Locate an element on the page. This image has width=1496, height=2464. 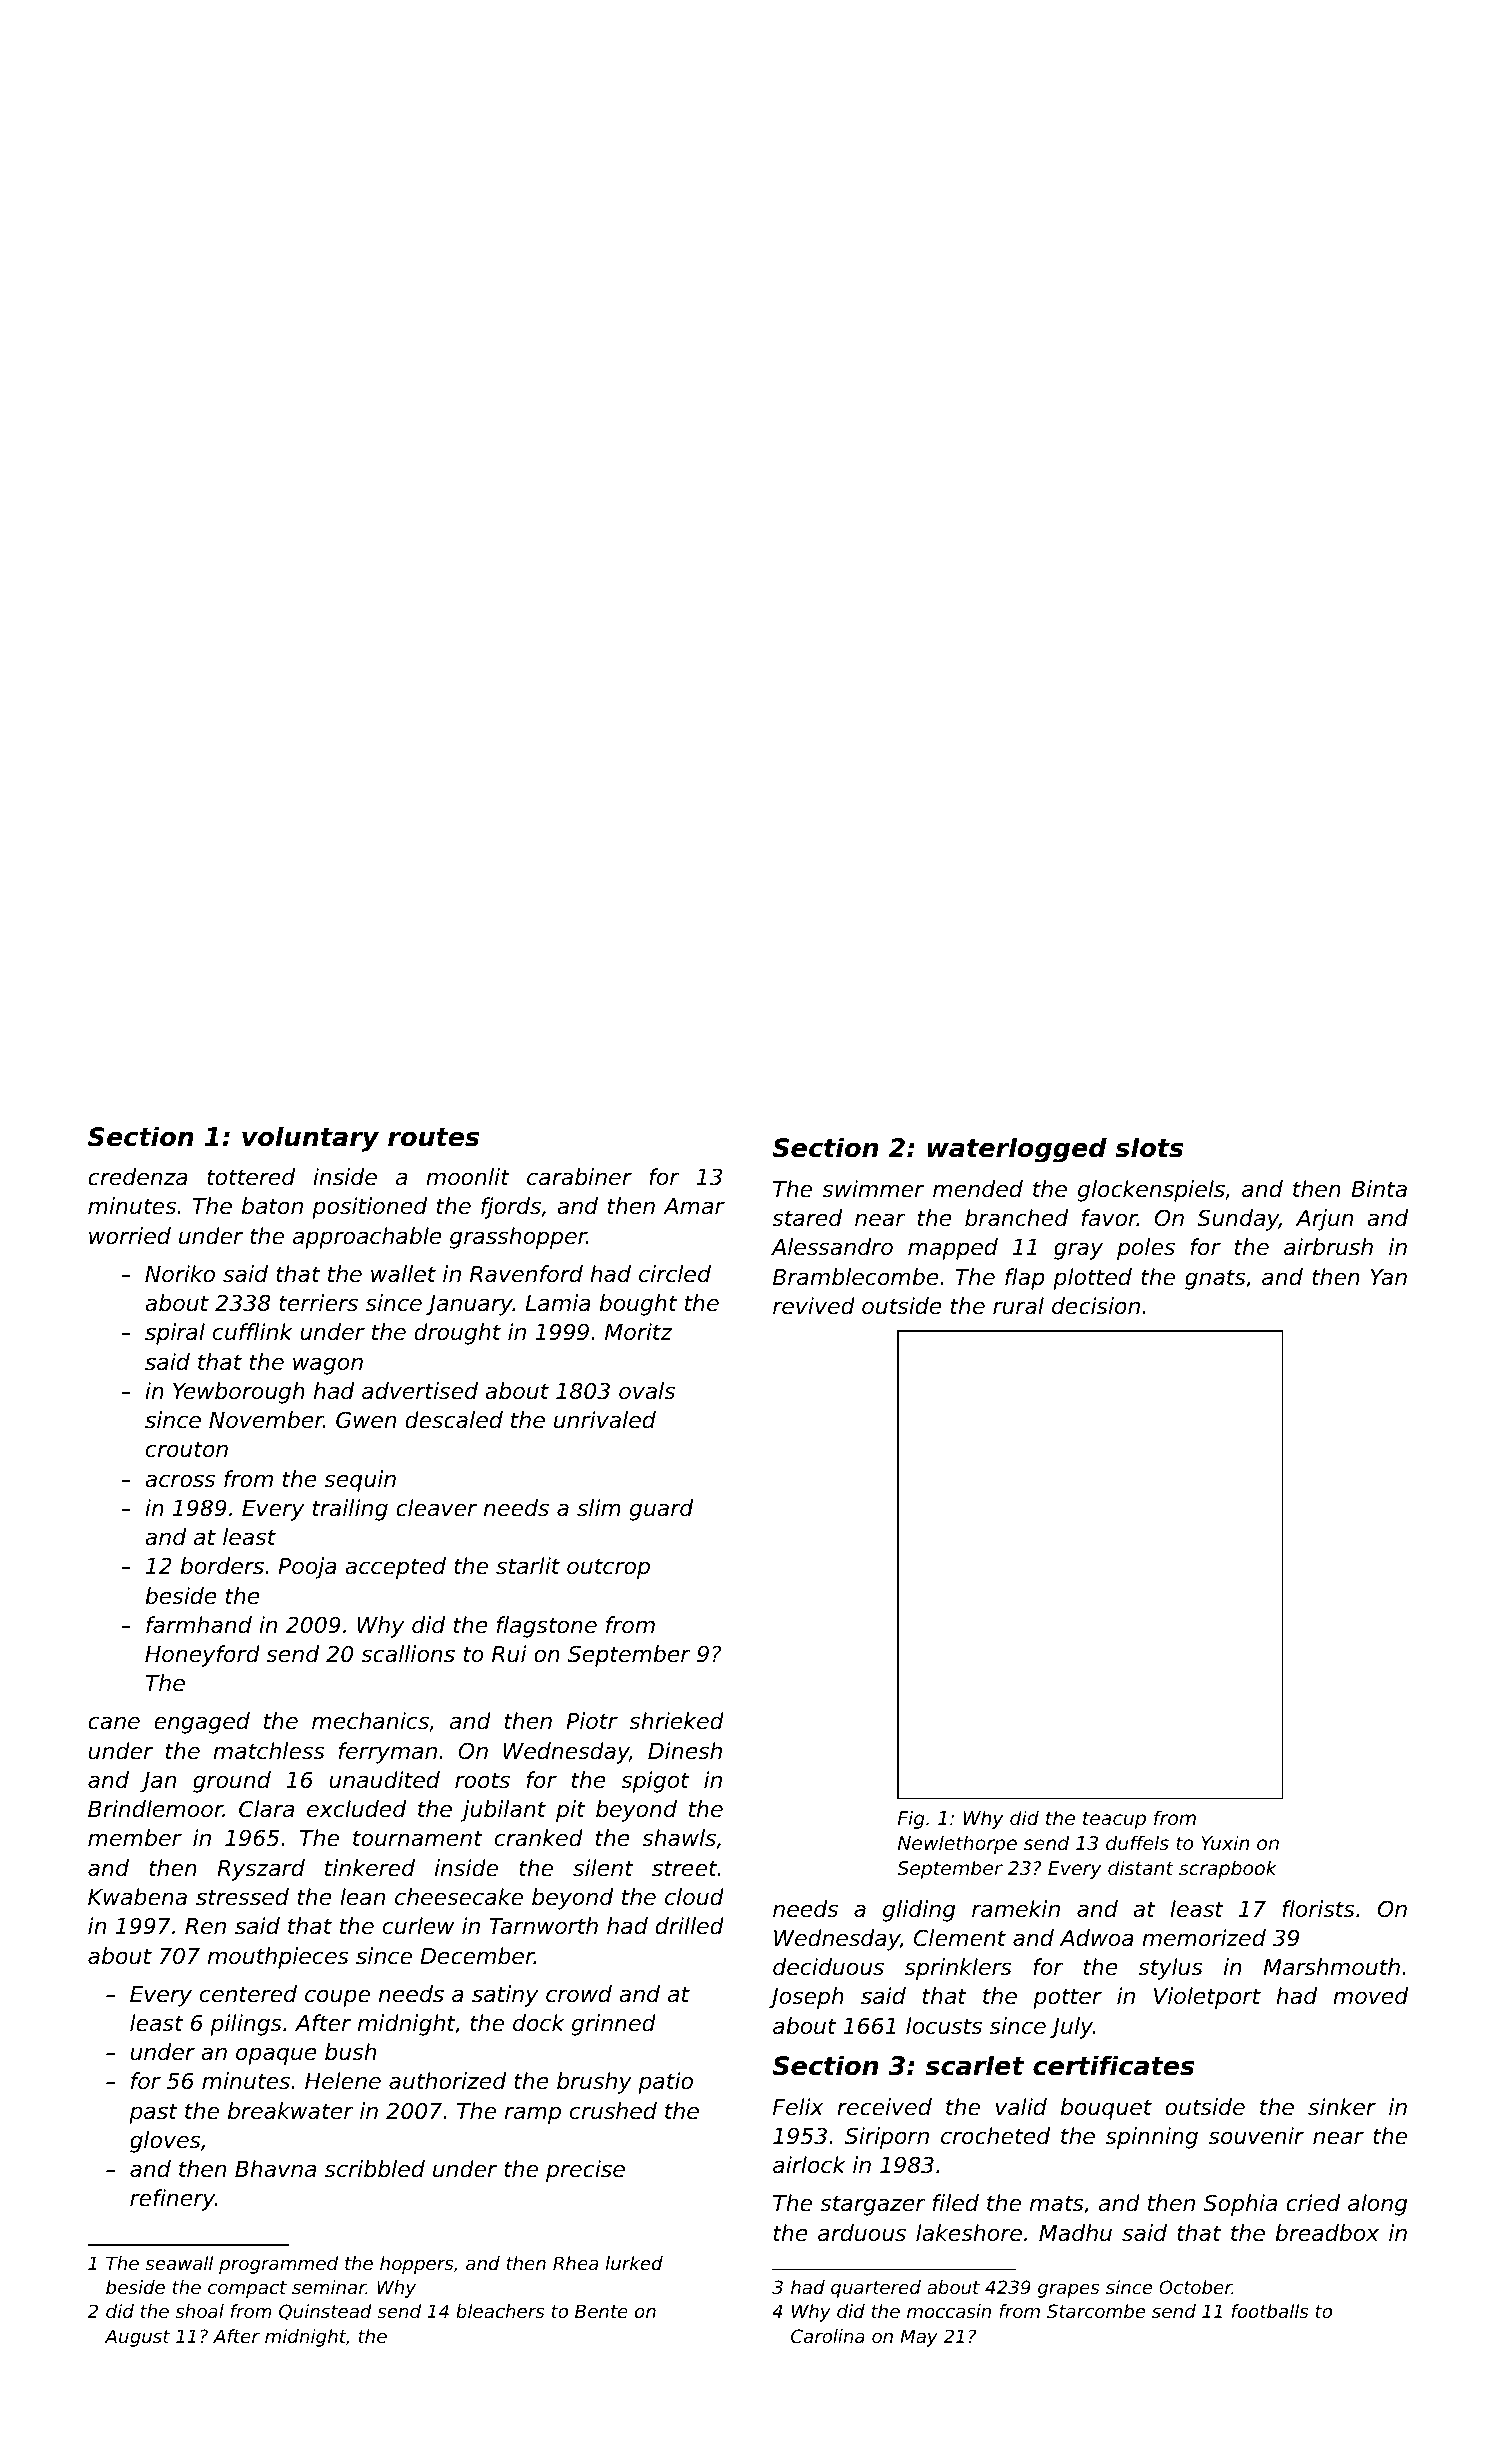
guard is located at coordinates (661, 1510).
